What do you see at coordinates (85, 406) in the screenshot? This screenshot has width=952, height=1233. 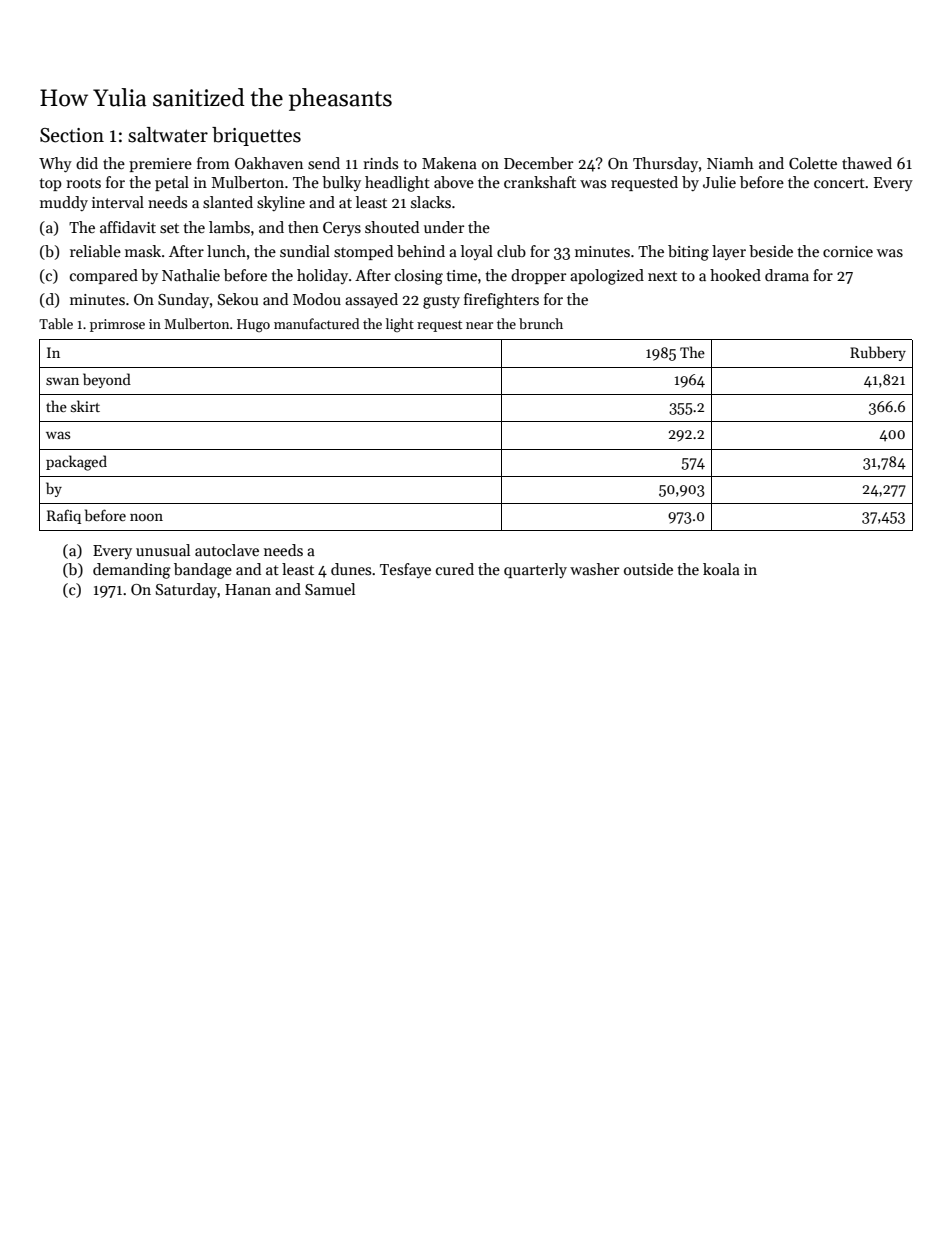 I see `skirt` at bounding box center [85, 406].
